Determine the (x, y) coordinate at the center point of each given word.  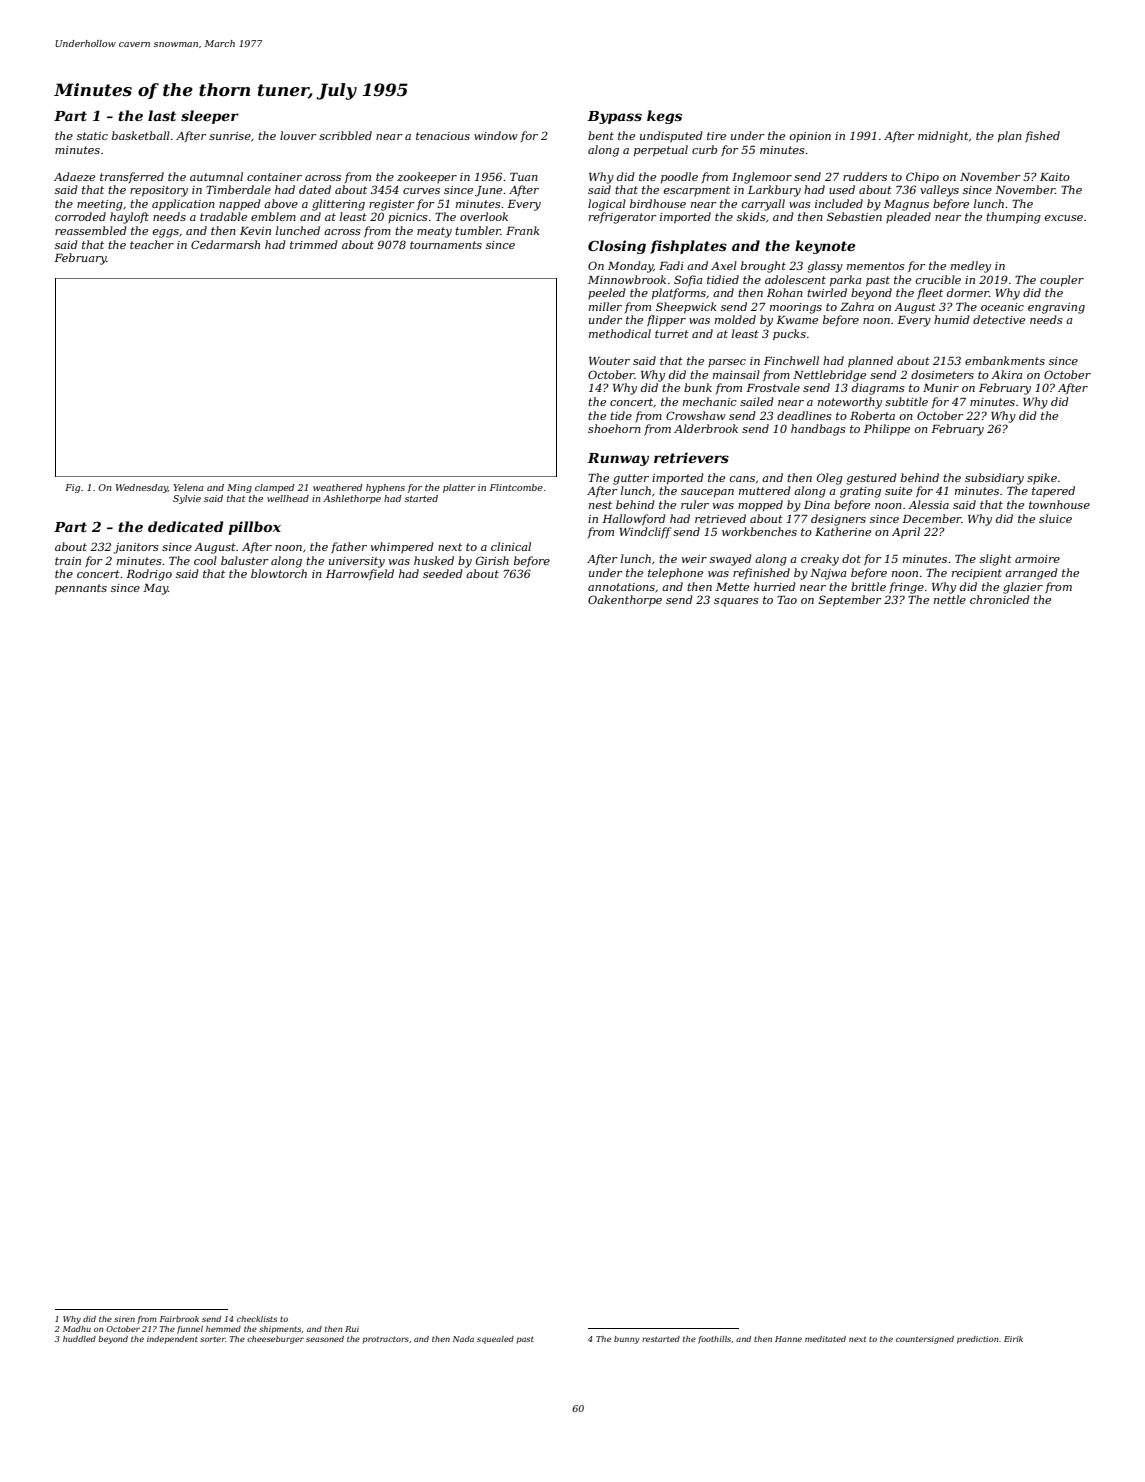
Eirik (1013, 1339)
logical (607, 205)
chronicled (1000, 599)
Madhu (77, 1329)
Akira (1007, 374)
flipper (666, 321)
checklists (257, 1319)
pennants (81, 589)
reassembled (91, 230)
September (850, 601)
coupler (1062, 281)
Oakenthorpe (625, 601)
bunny (627, 1340)
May (155, 589)
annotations (621, 587)
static (92, 136)
